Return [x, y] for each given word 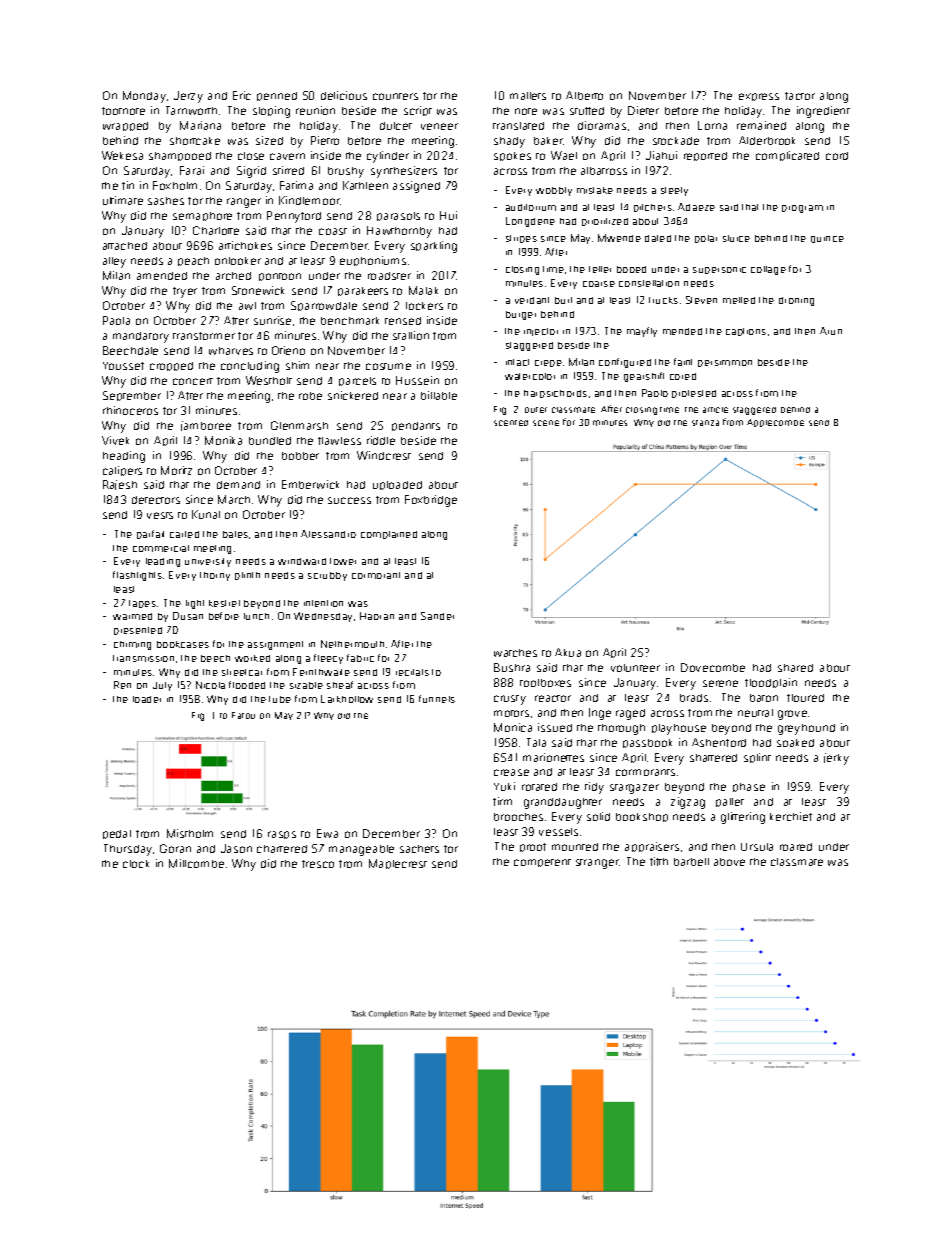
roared [796, 847]
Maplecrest [398, 864]
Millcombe [196, 863]
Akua [568, 652]
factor [800, 96]
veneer [439, 126]
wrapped [125, 126]
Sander [437, 616]
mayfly [642, 332]
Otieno [288, 350]
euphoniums [373, 261]
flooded [247, 685]
